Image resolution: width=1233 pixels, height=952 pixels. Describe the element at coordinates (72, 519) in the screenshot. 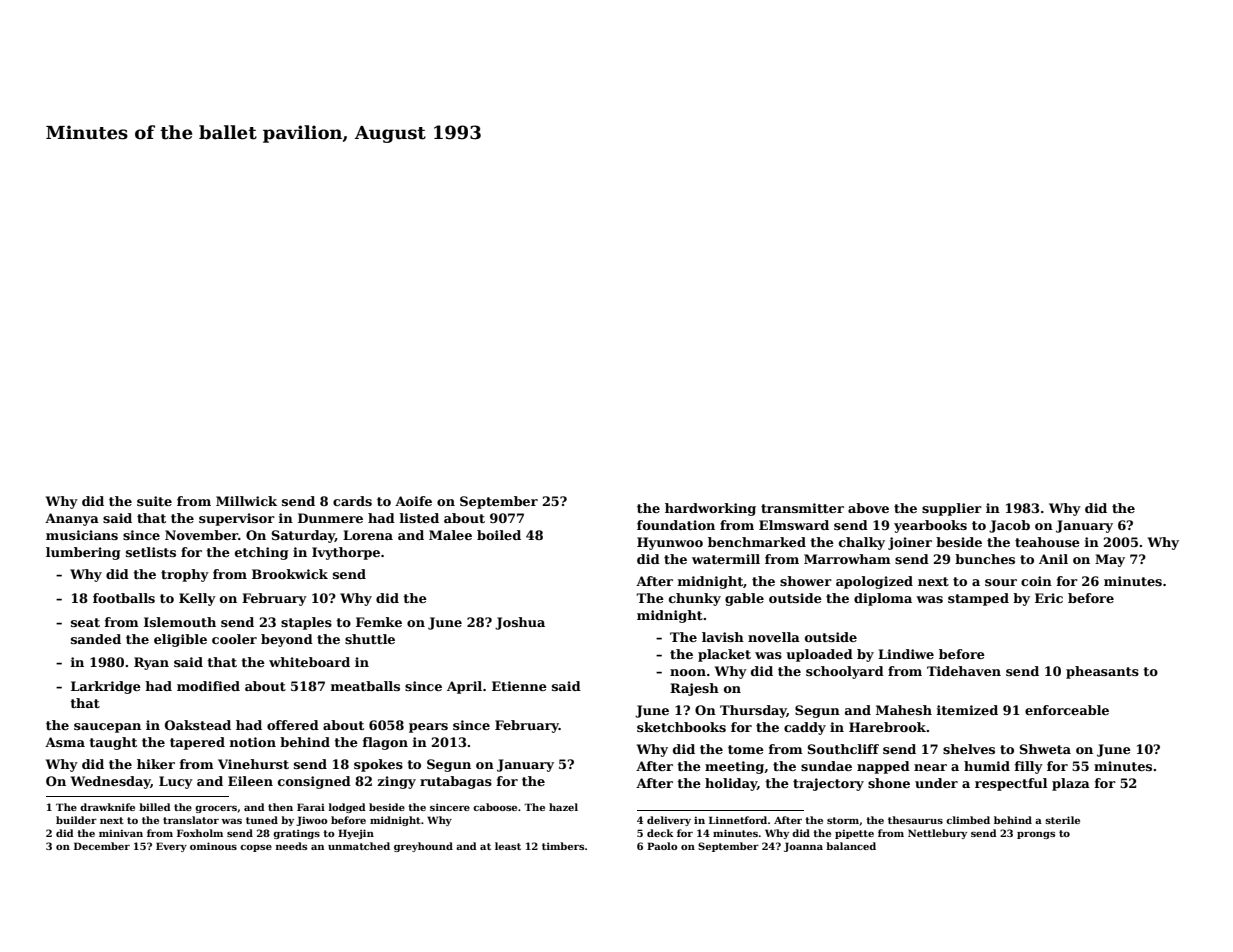

I see `Ananya` at that location.
